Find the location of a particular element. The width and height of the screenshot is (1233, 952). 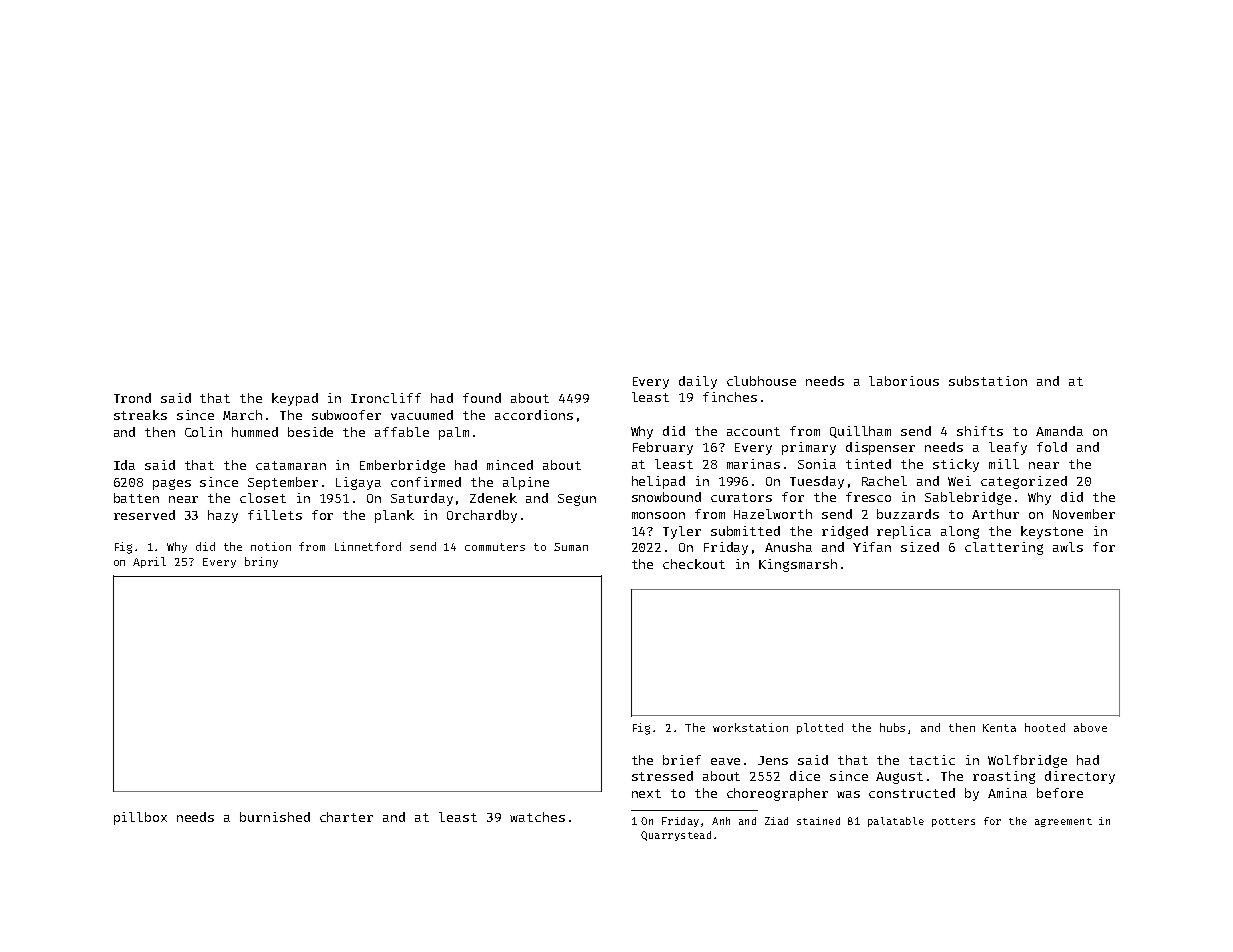

pages is located at coordinates (172, 484).
